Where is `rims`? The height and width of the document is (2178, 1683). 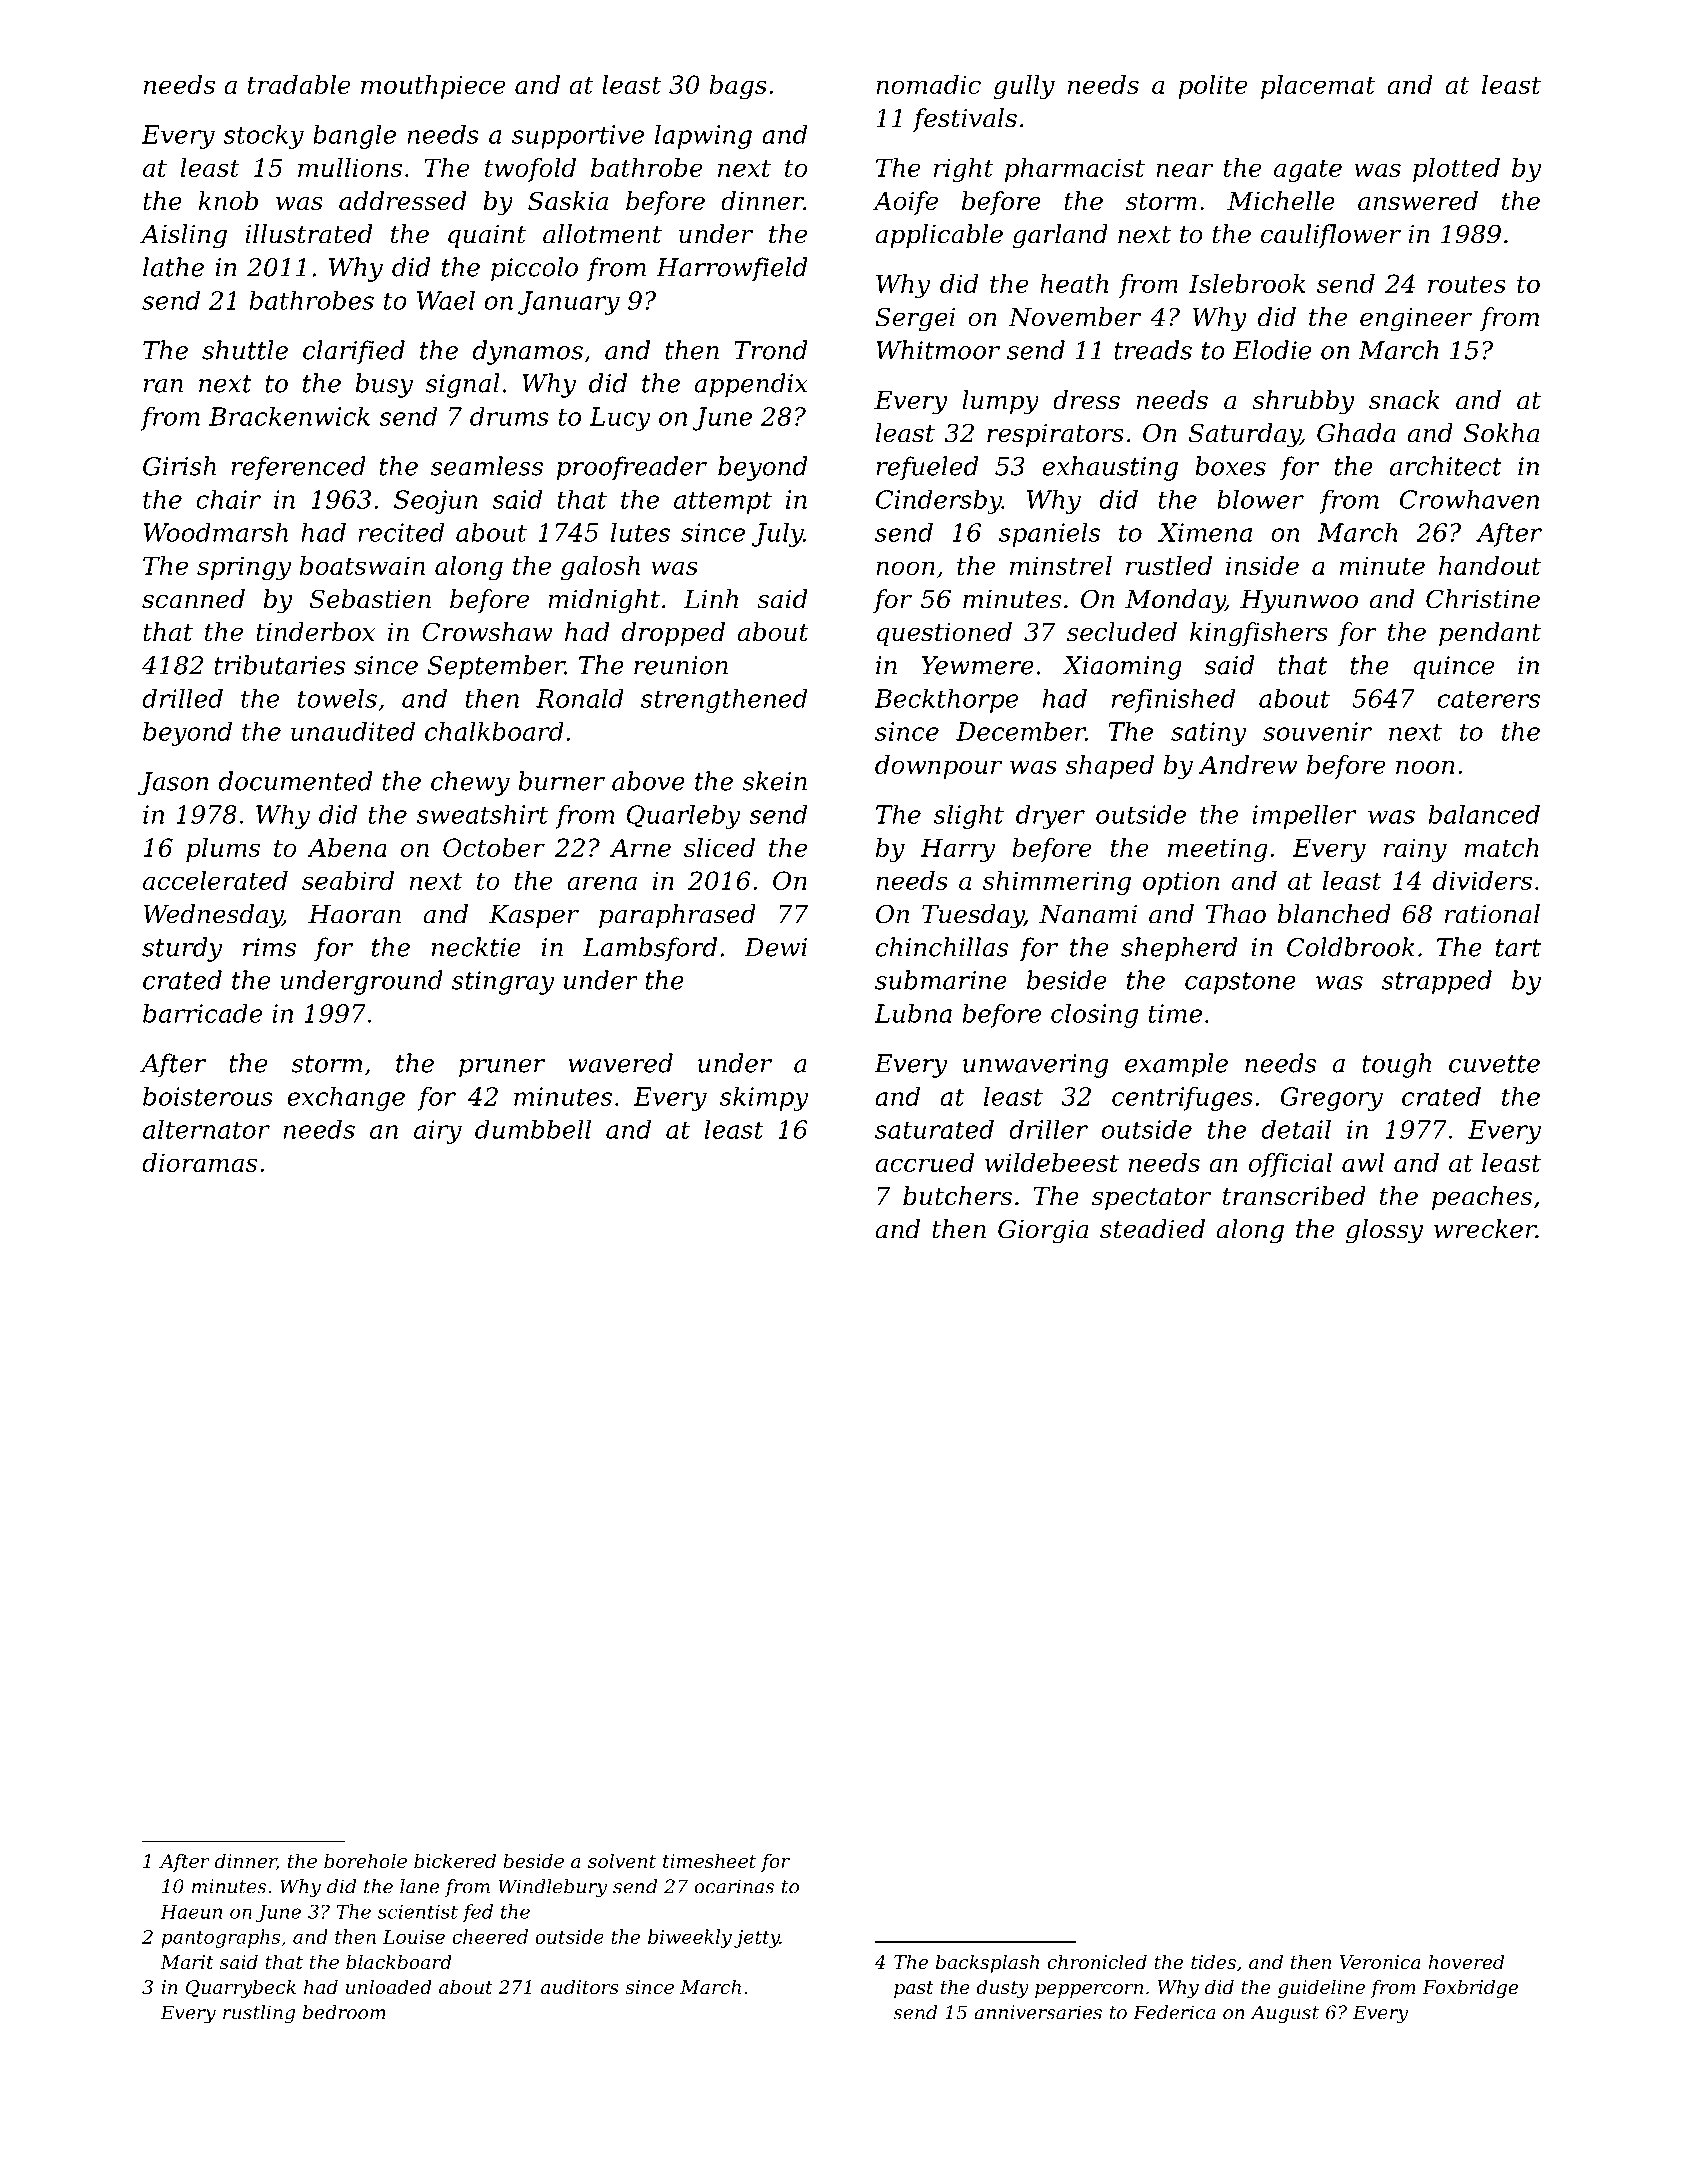
rims is located at coordinates (269, 947).
